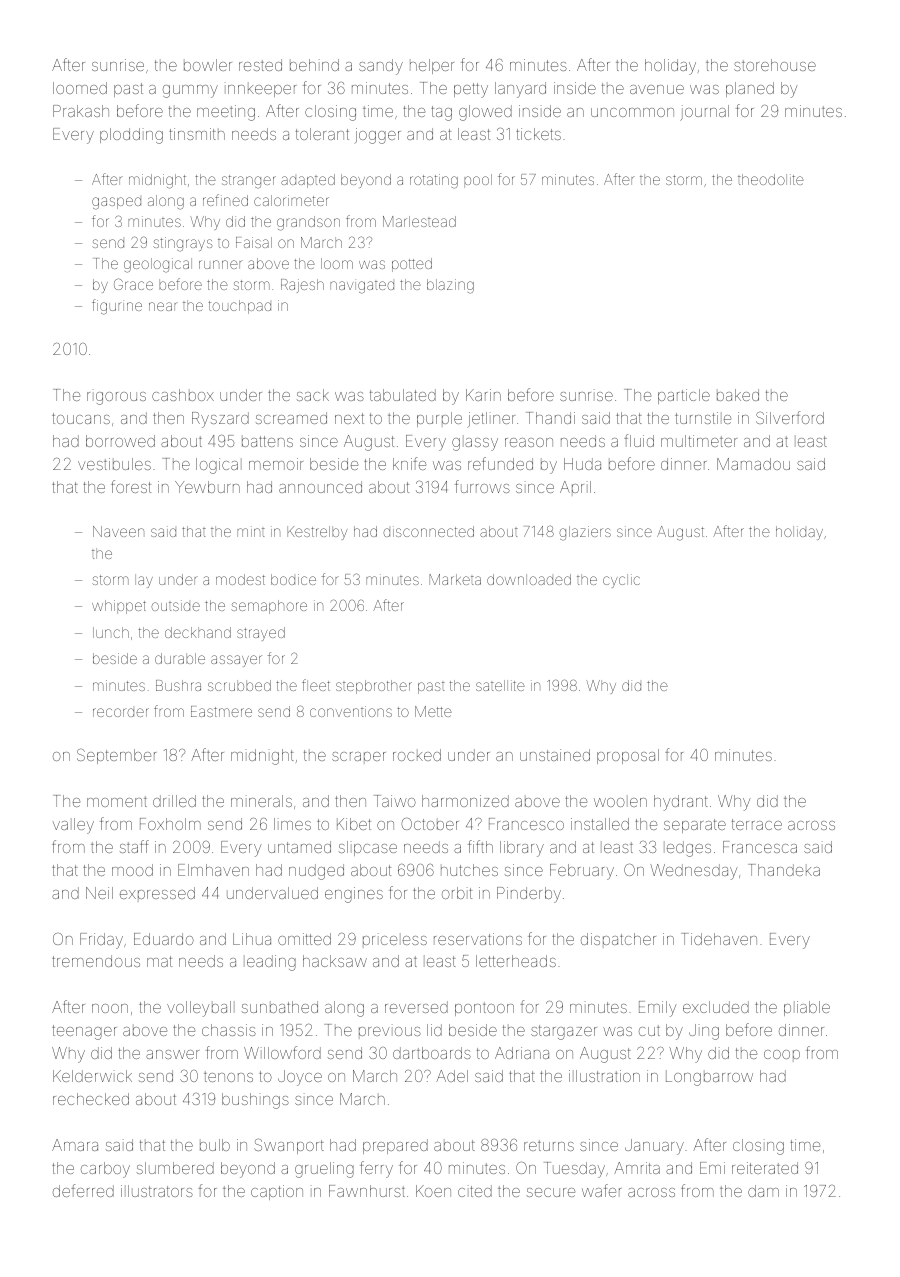 The width and height of the screenshot is (900, 1277). Describe the element at coordinates (763, 1191) in the screenshot. I see `dam` at that location.
